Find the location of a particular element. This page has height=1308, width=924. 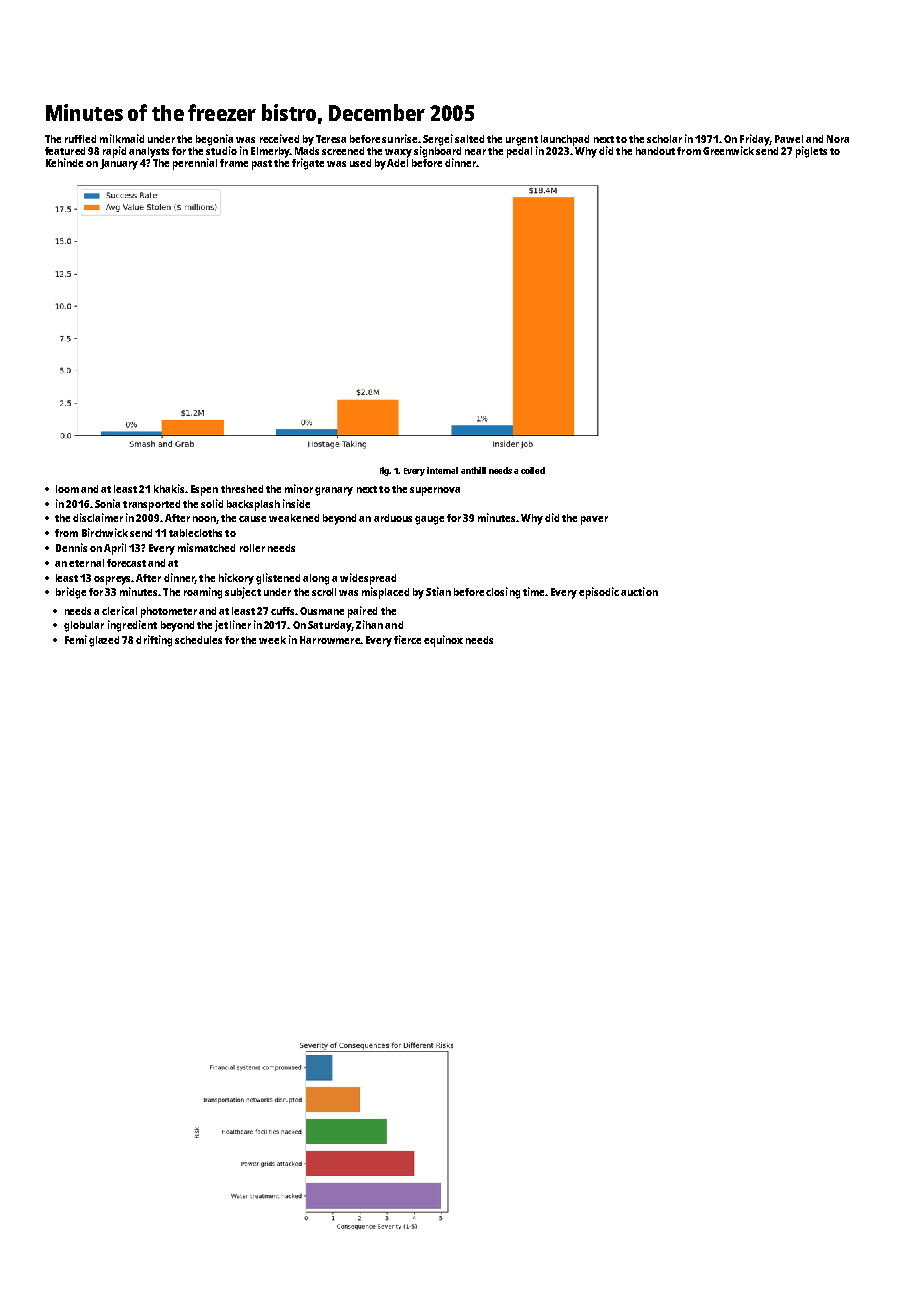

coiled is located at coordinates (533, 470).
